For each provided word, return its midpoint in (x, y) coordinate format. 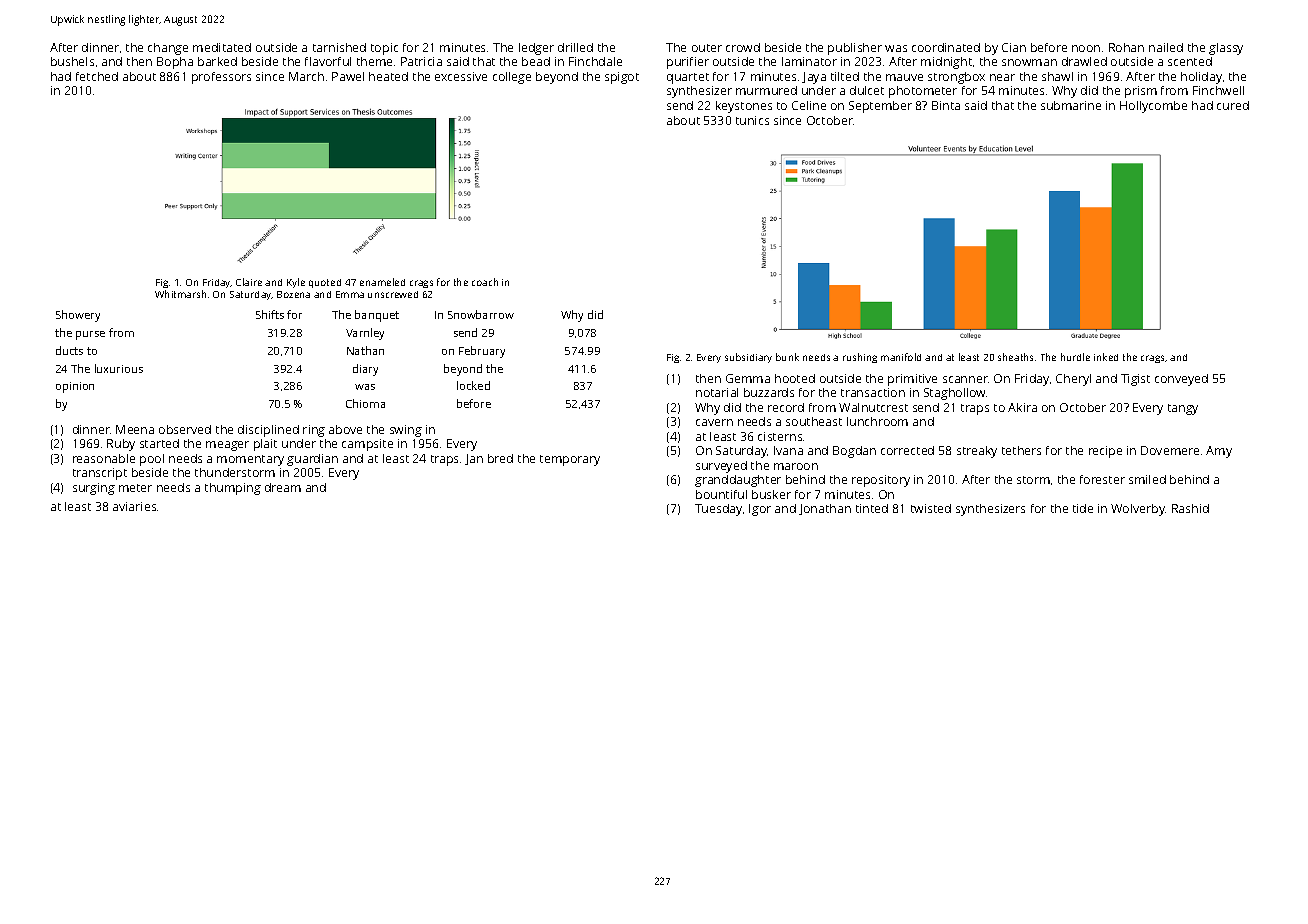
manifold (901, 357)
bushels (72, 61)
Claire (249, 282)
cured (1233, 105)
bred (500, 458)
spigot (622, 78)
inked (1106, 357)
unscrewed (393, 294)
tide (1083, 508)
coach (485, 282)
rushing (860, 358)
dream (283, 487)
